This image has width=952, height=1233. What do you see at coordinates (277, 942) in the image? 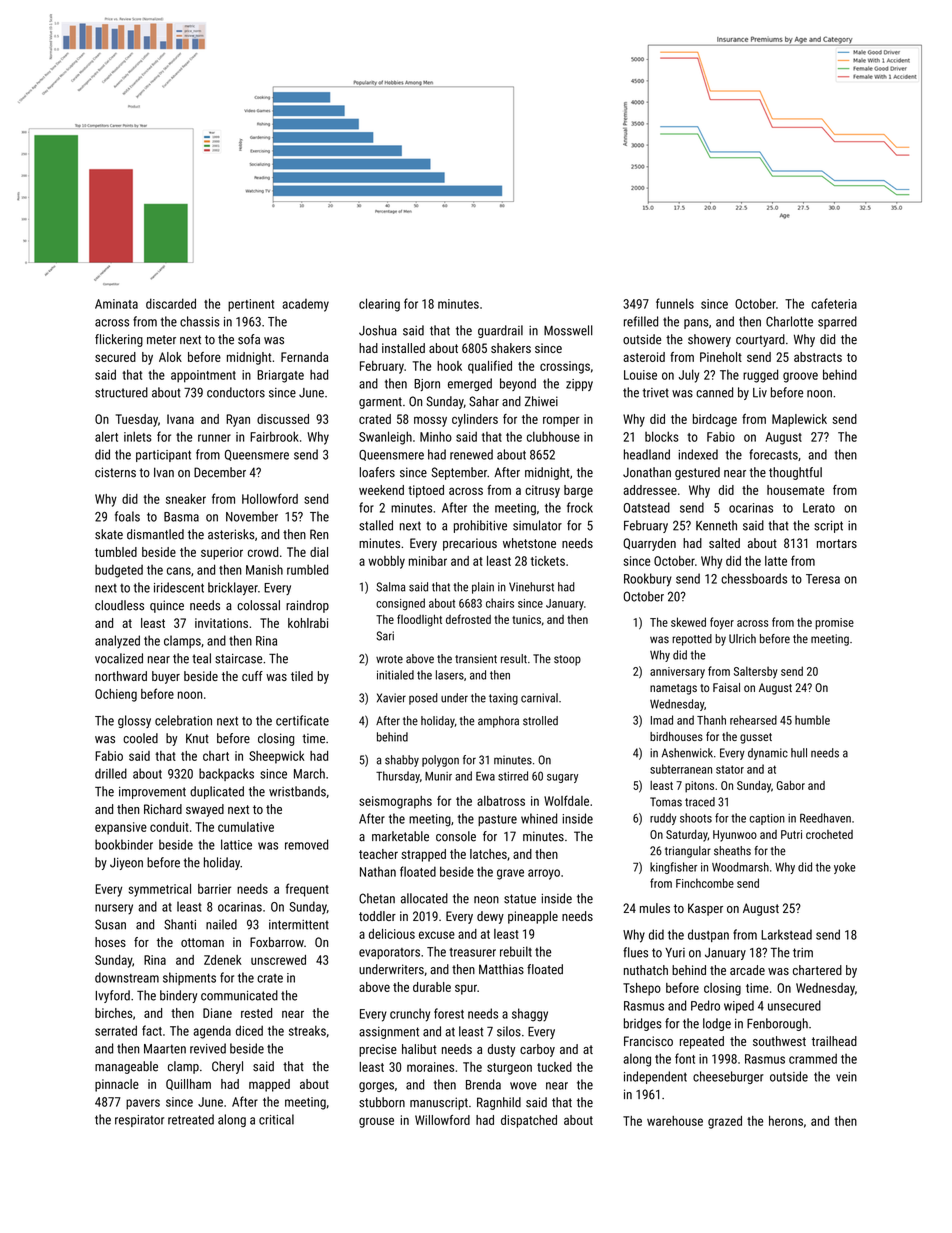
I see `Foxbarrow` at bounding box center [277, 942].
